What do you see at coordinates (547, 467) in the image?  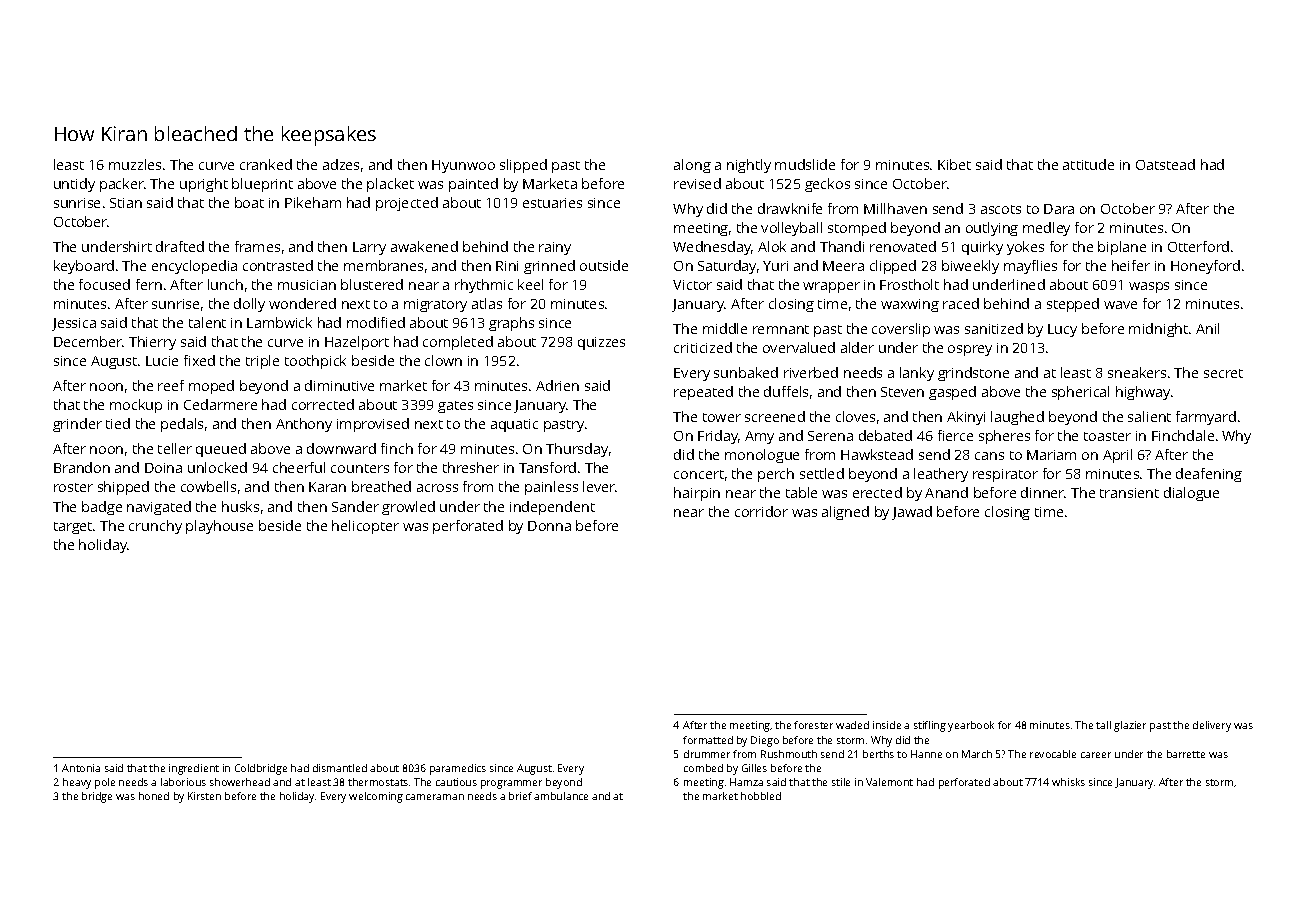 I see `Tansford` at bounding box center [547, 467].
